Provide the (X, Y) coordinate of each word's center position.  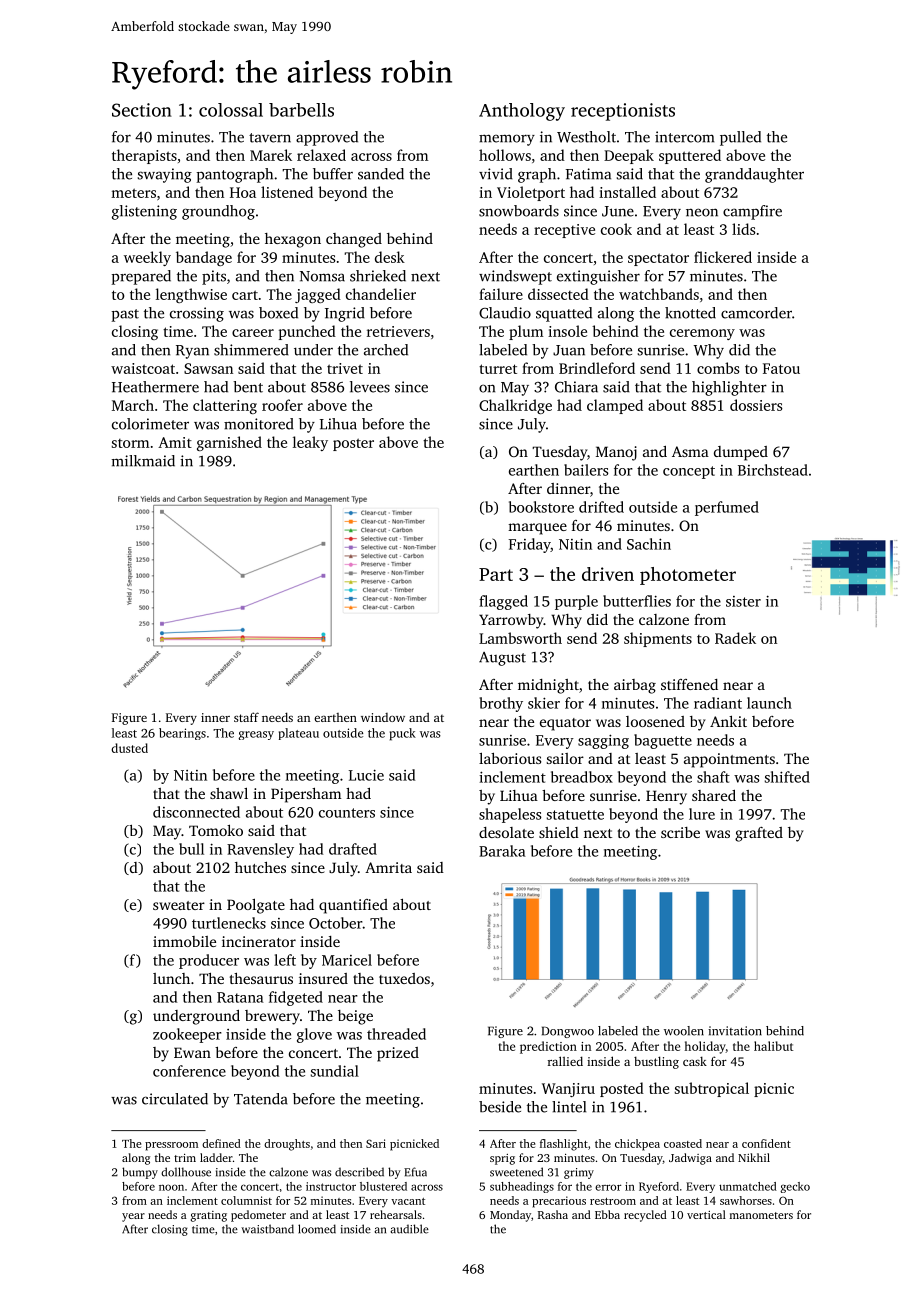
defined (221, 1143)
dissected (558, 294)
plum (526, 332)
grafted (759, 834)
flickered (723, 257)
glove (314, 1035)
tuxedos (404, 978)
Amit (175, 442)
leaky (310, 443)
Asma (690, 451)
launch (769, 703)
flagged (503, 602)
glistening (144, 212)
